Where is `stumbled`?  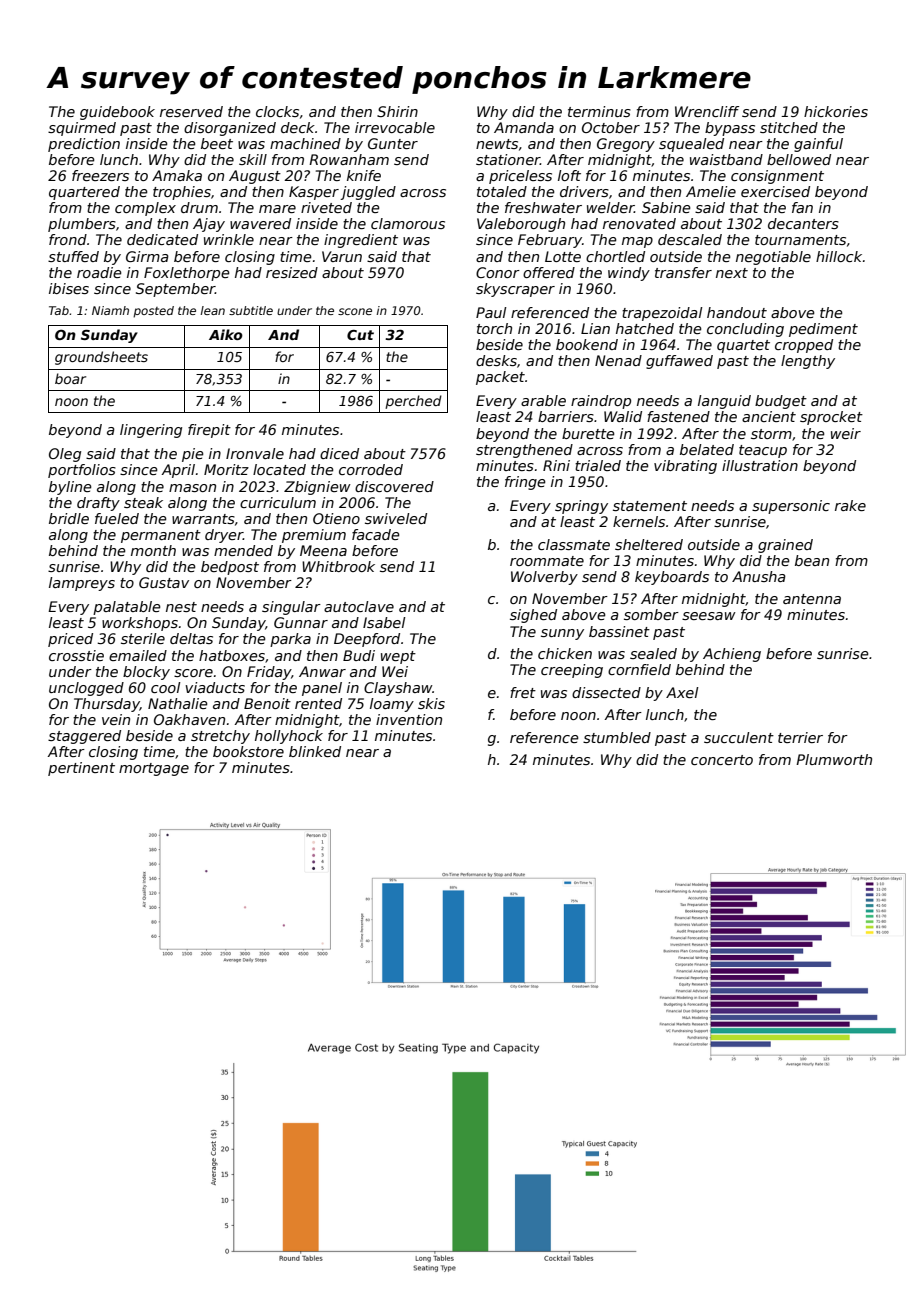
stumbled is located at coordinates (617, 737).
